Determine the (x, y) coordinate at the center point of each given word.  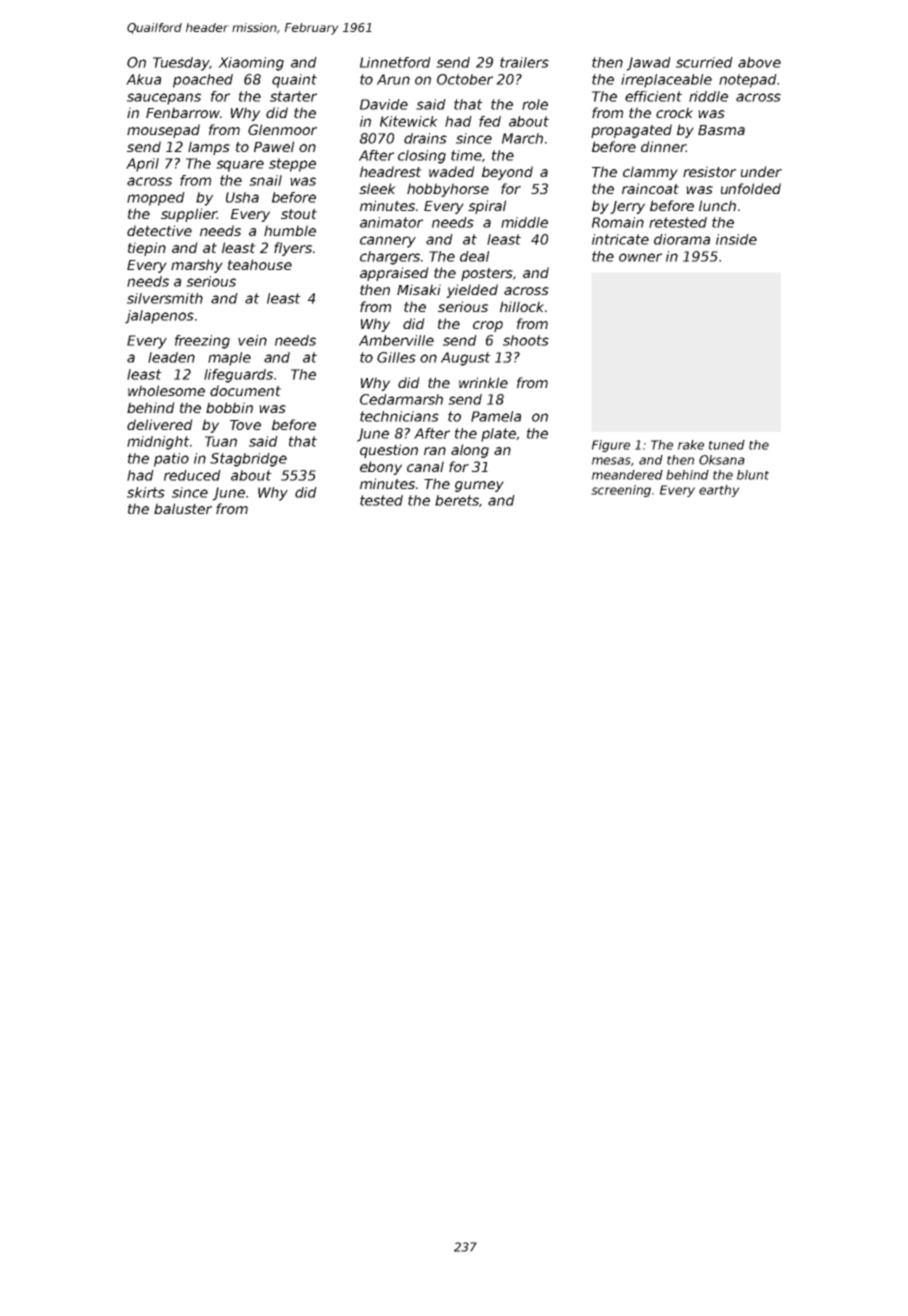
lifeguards (238, 376)
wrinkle (483, 382)
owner (640, 257)
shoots (526, 340)
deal (474, 256)
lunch (717, 205)
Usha (242, 197)
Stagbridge (248, 460)
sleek (377, 188)
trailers (524, 62)
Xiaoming (251, 64)
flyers (293, 249)
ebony (381, 468)
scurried (704, 62)
